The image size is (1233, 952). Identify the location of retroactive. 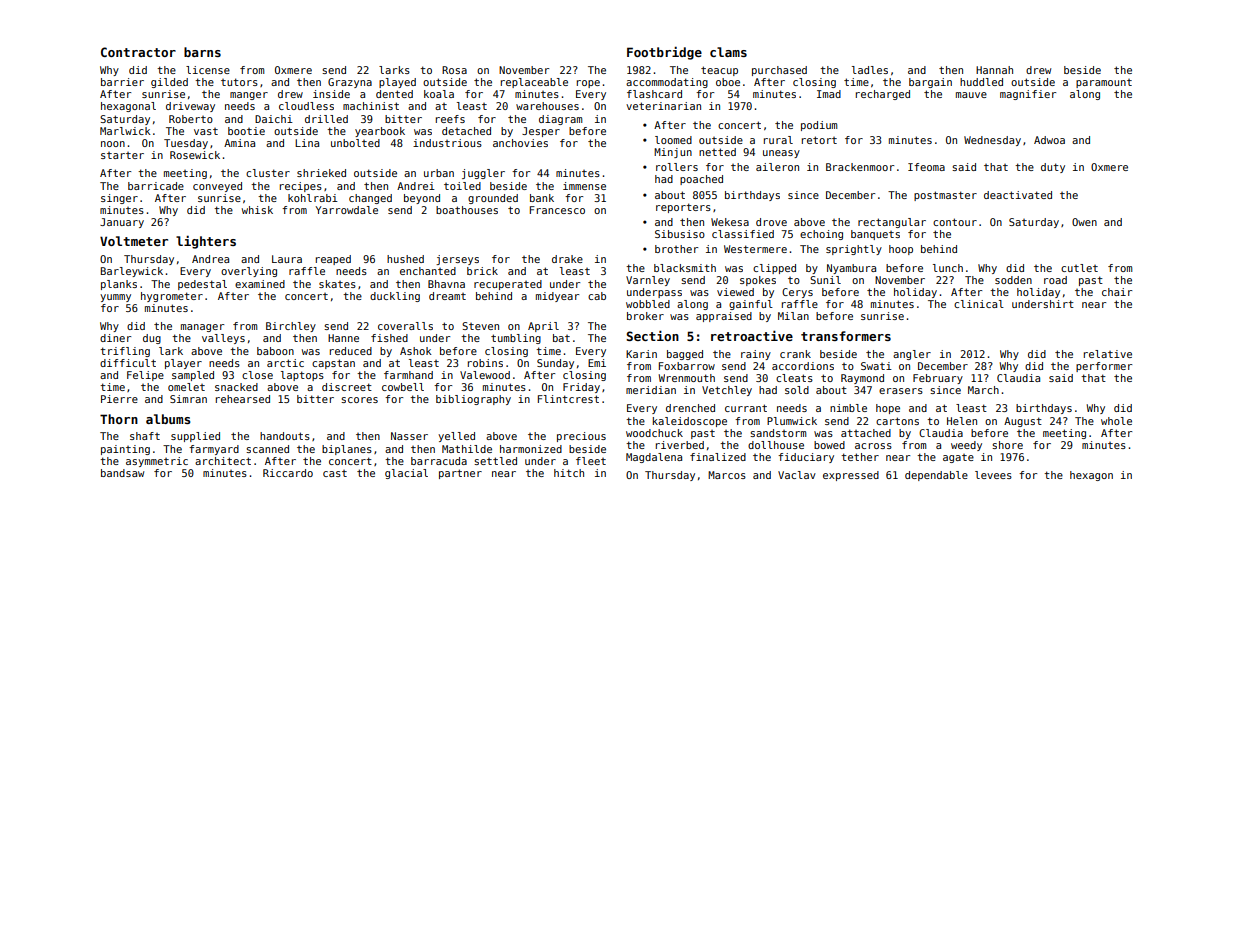
(752, 335).
